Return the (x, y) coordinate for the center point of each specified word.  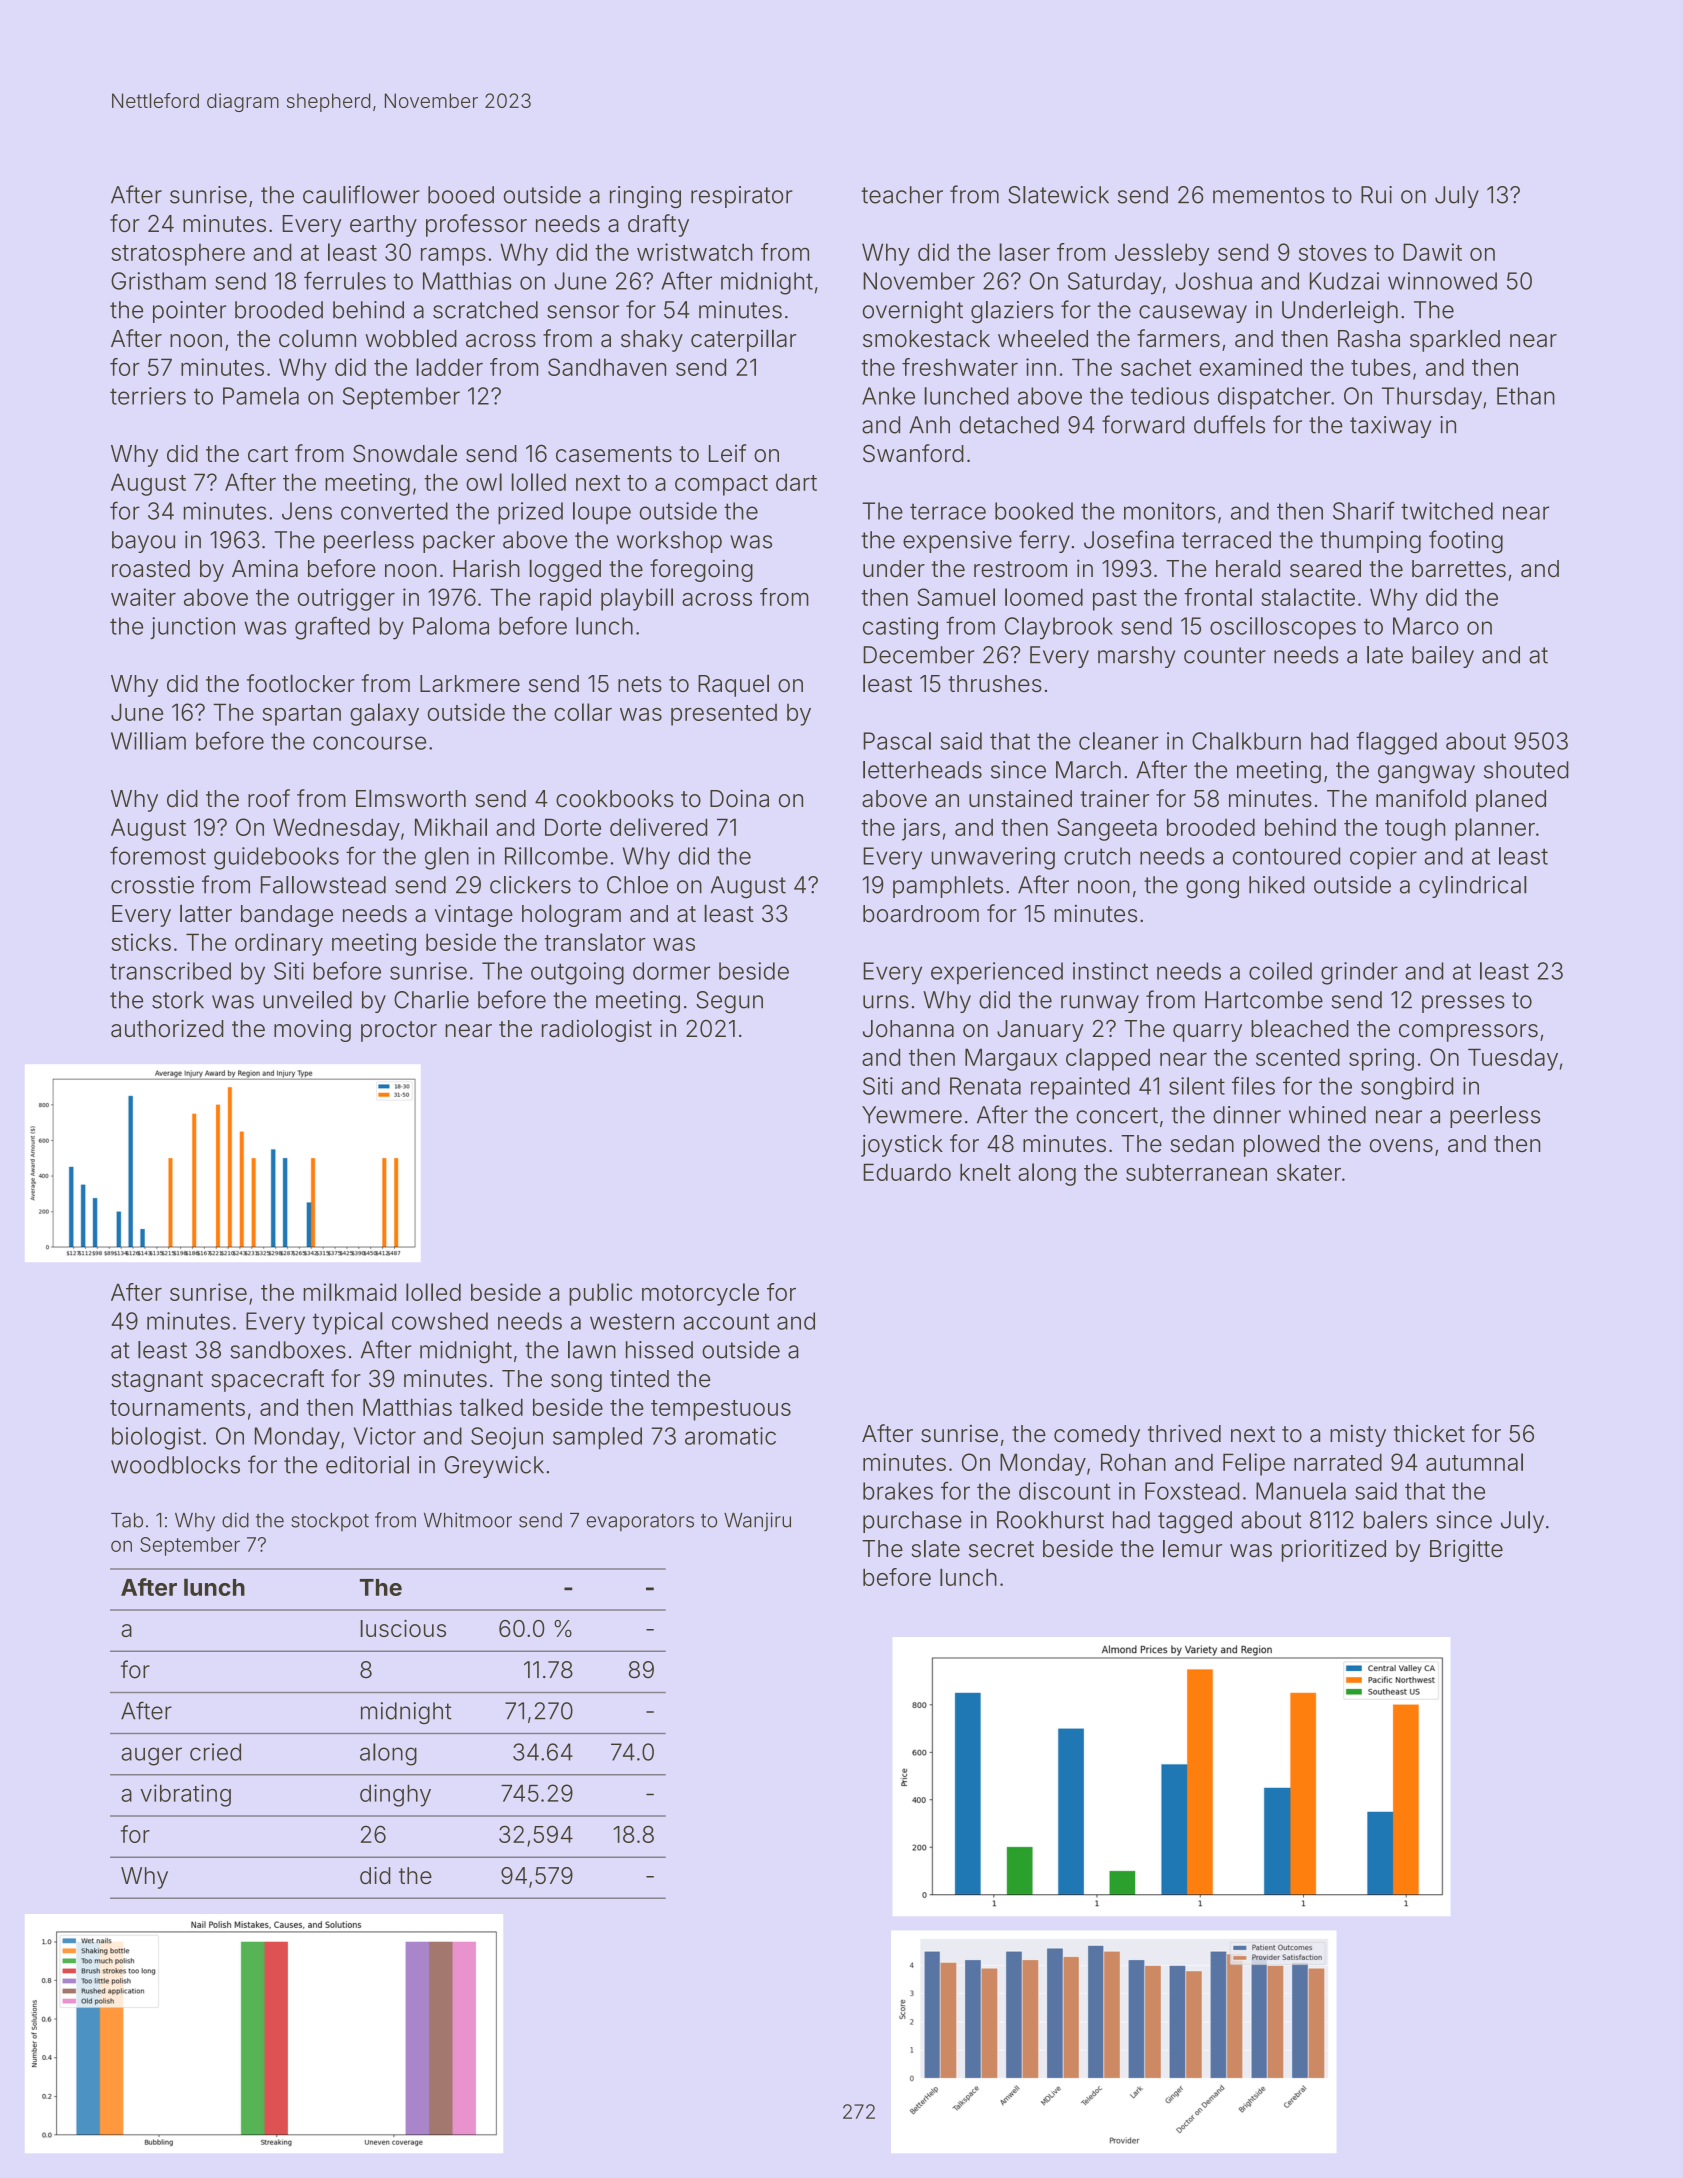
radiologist (597, 1030)
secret (1001, 1549)
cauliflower (361, 194)
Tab (127, 1520)
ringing (645, 197)
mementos (1269, 195)
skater (1309, 1172)
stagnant (157, 1381)
